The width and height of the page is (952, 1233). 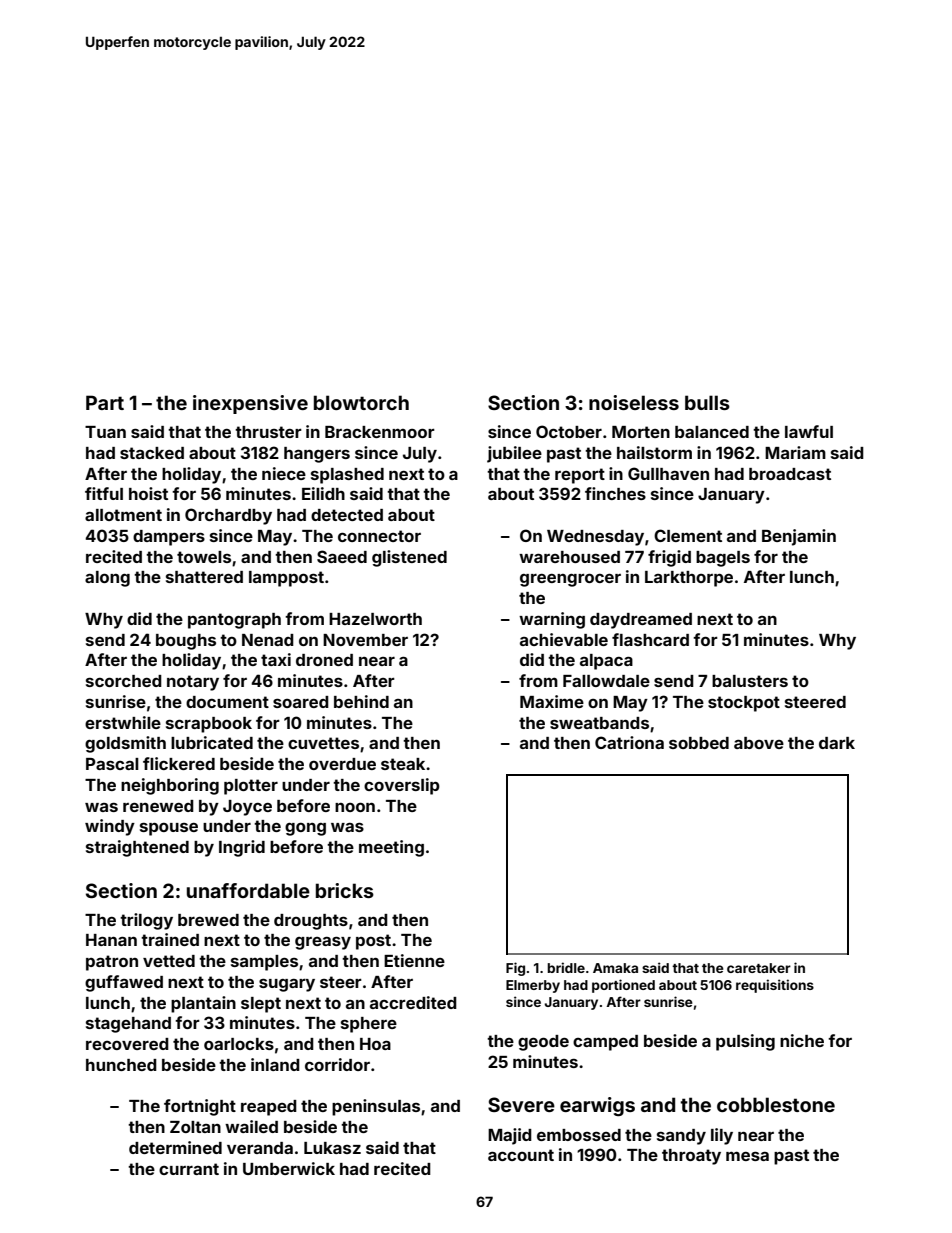 What do you see at coordinates (146, 921) in the page?
I see `trilogy` at bounding box center [146, 921].
